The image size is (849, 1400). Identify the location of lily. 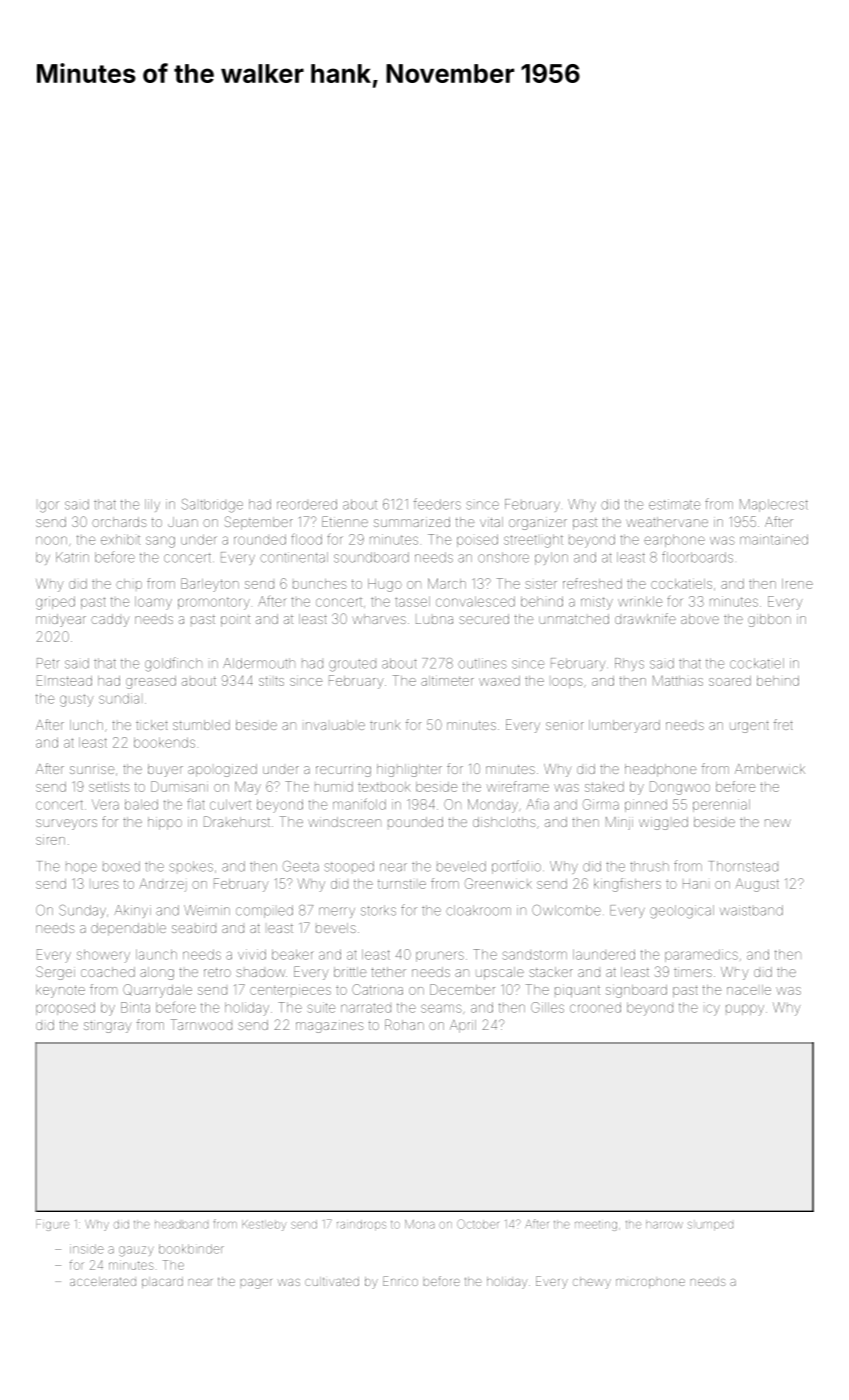
(152, 505).
